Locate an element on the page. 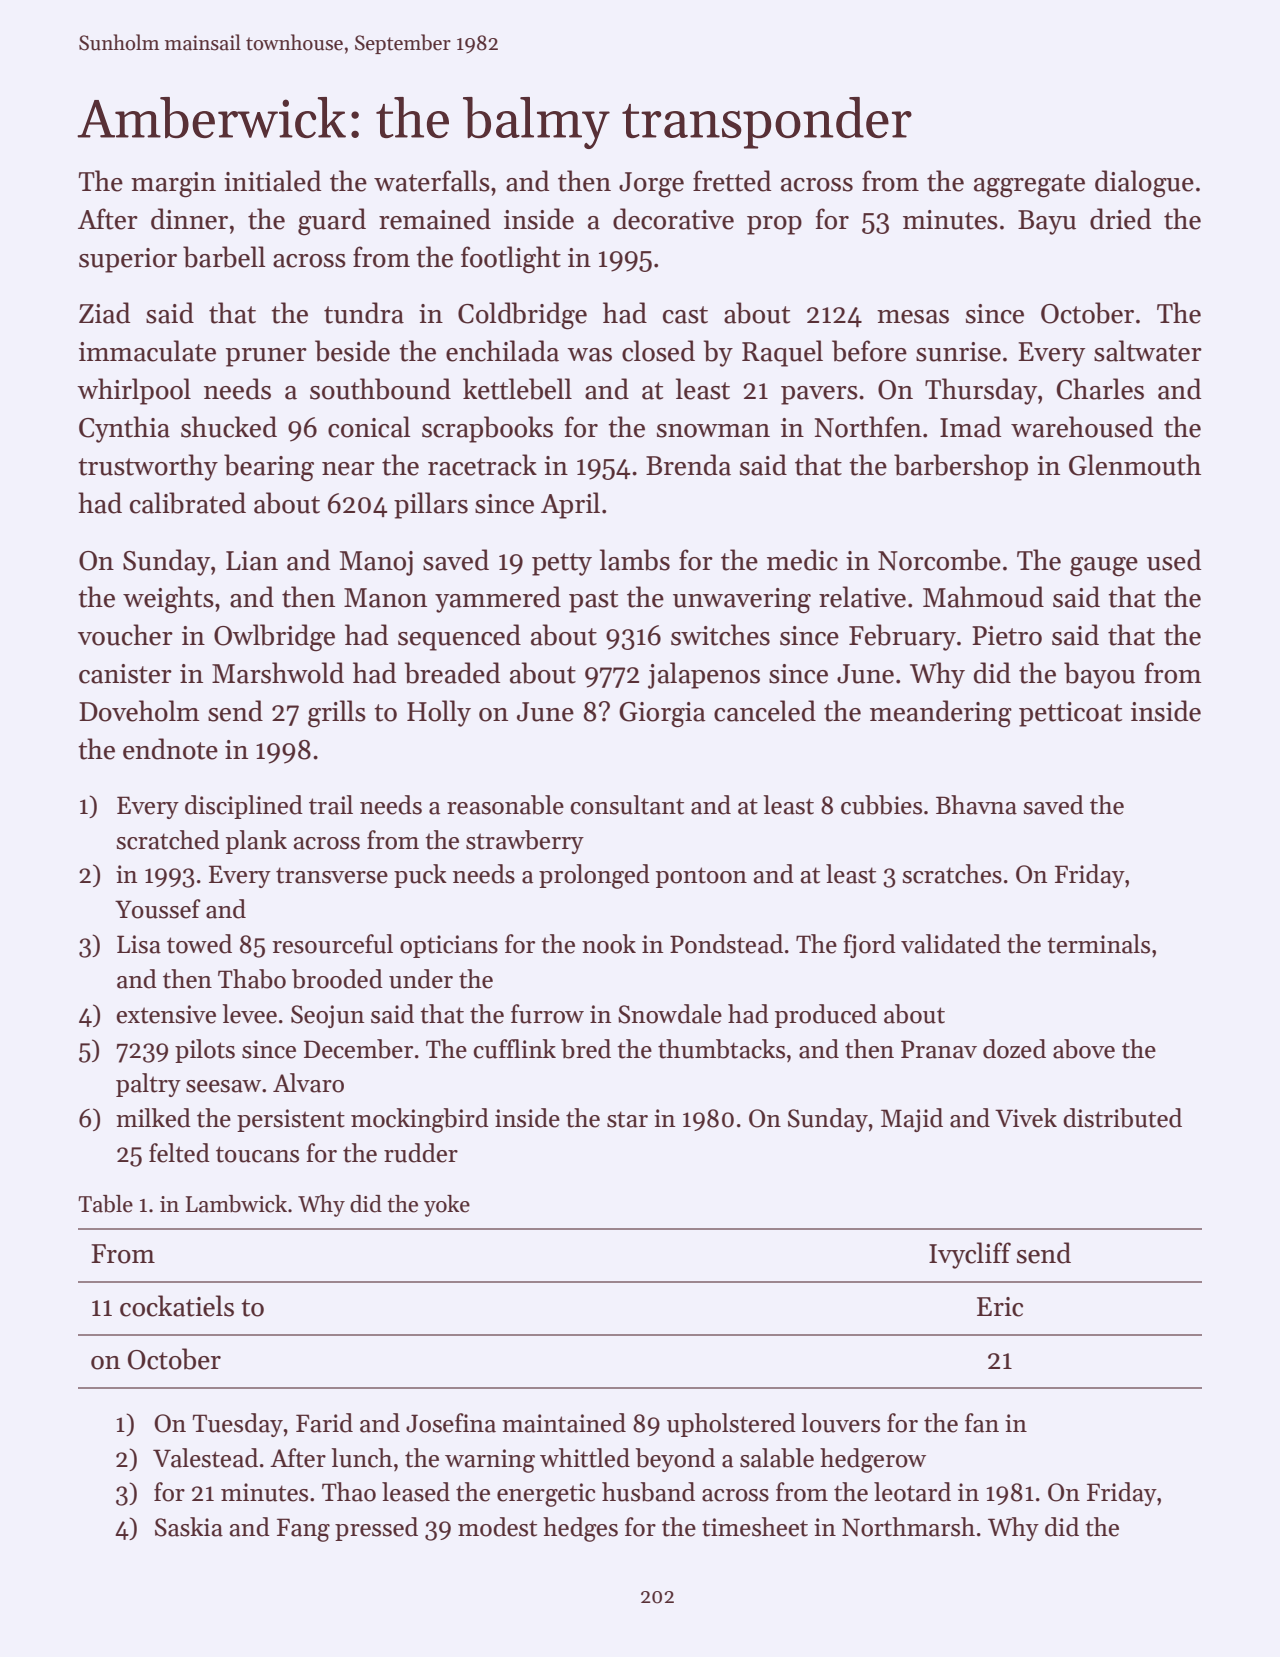 The image size is (1280, 1657). margin is located at coordinates (173, 185).
